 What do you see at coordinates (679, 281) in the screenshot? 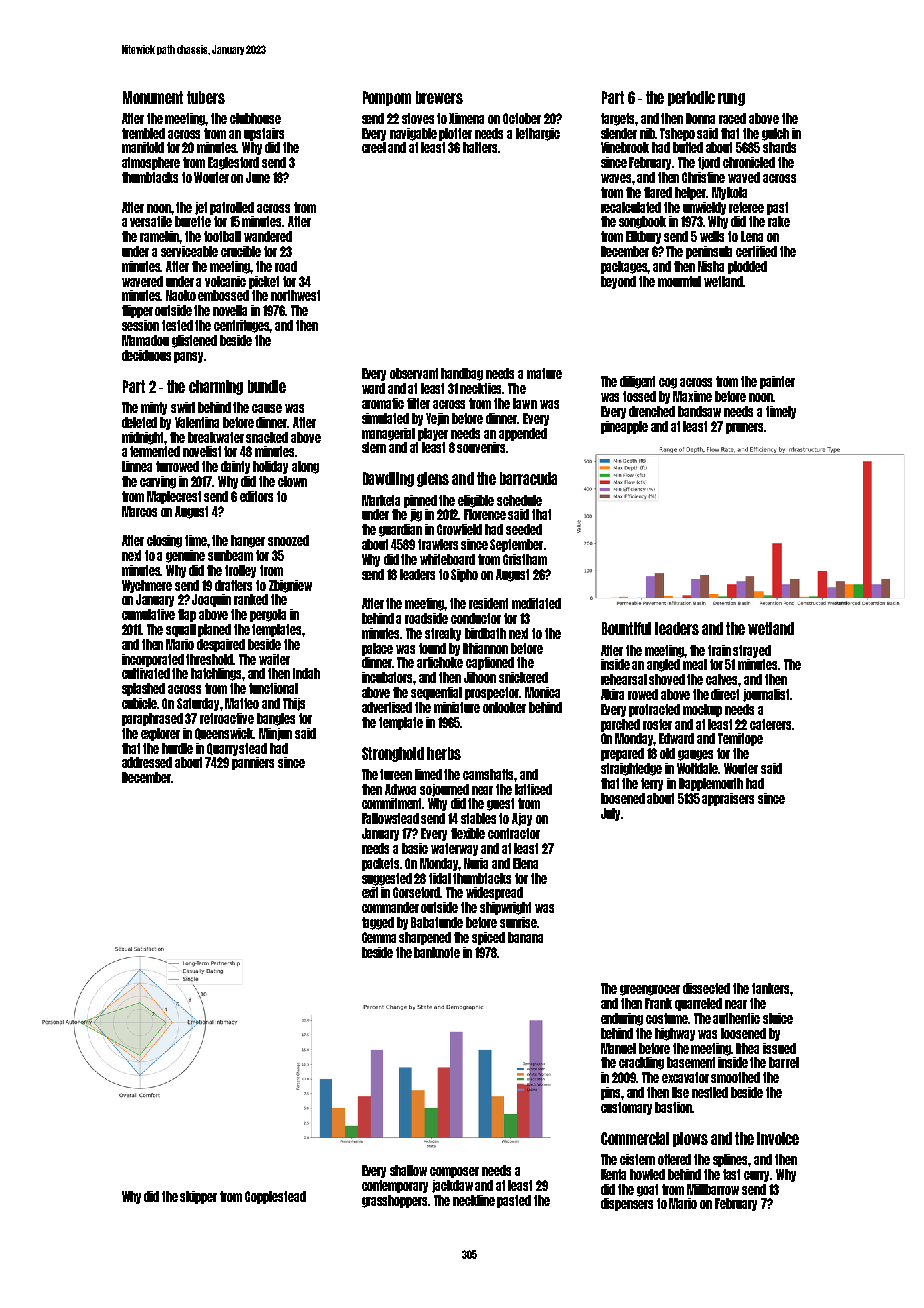
I see `mournful` at bounding box center [679, 281].
